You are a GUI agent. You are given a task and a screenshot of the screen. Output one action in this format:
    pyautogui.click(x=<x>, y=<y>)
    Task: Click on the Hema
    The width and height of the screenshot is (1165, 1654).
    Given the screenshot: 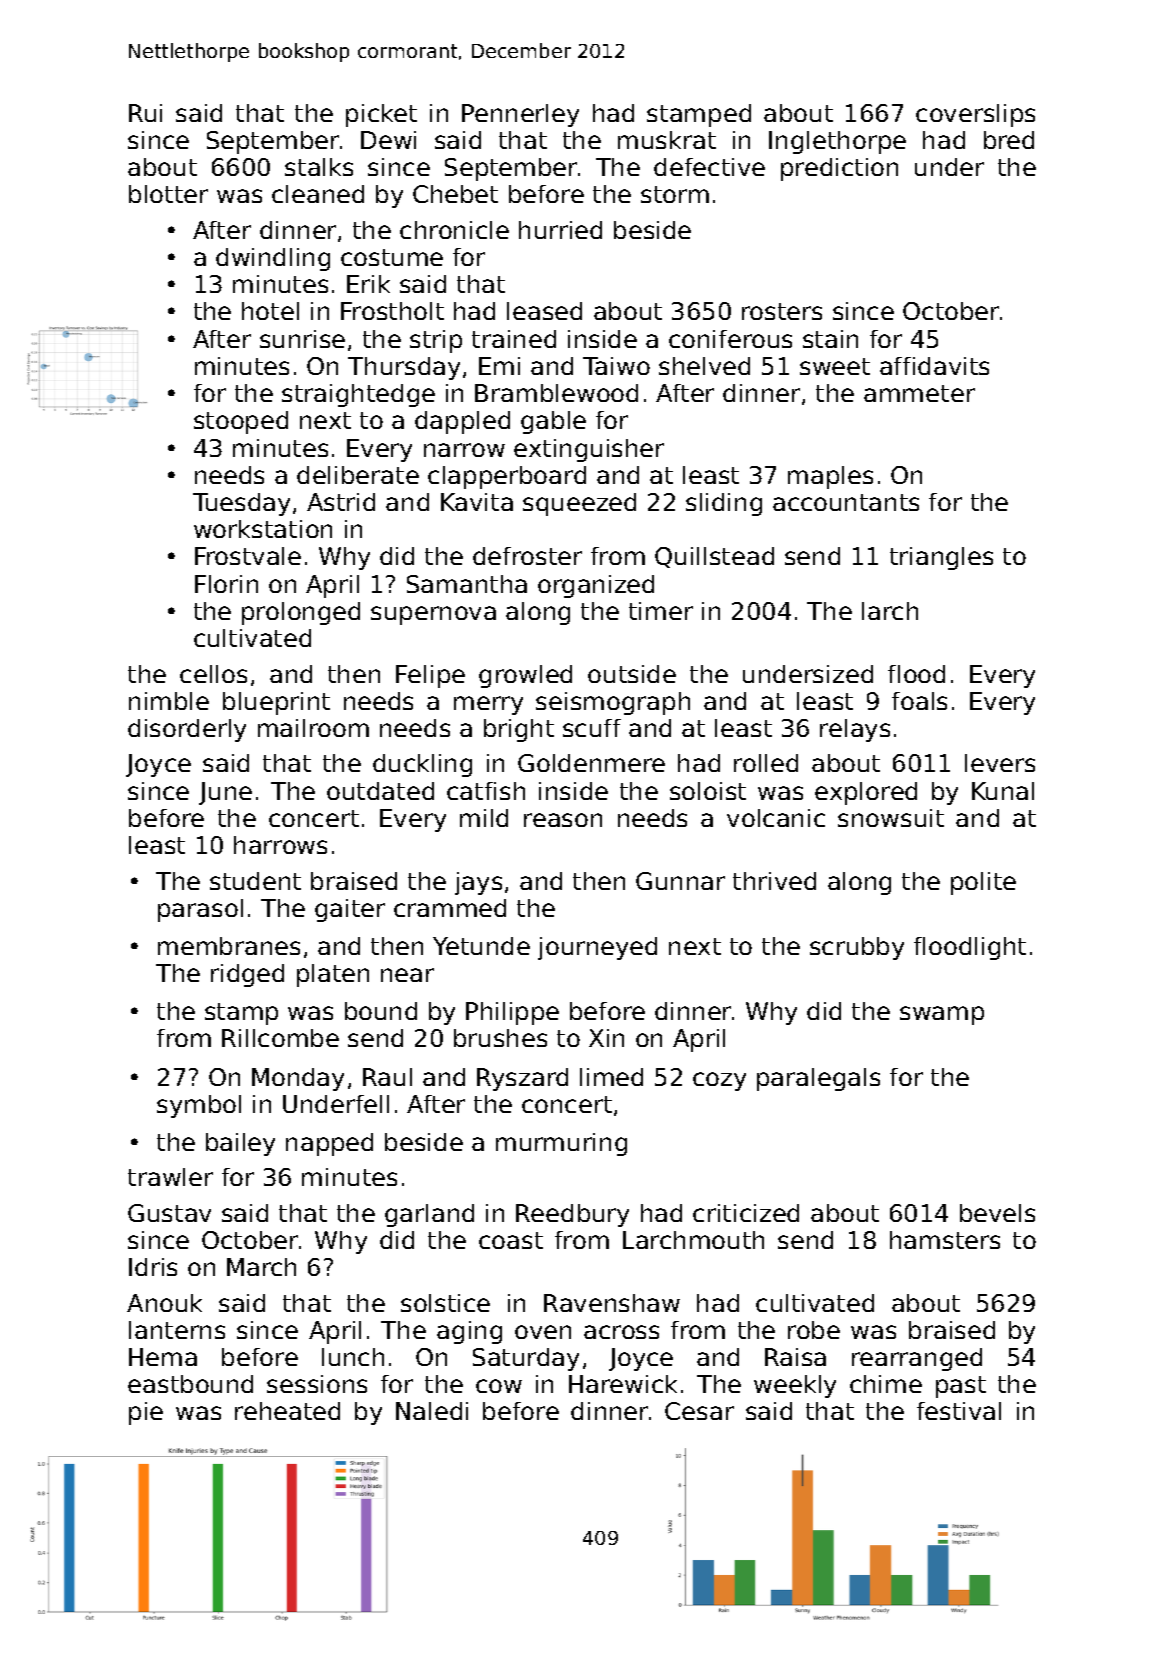 What is the action you would take?
    pyautogui.click(x=163, y=1357)
